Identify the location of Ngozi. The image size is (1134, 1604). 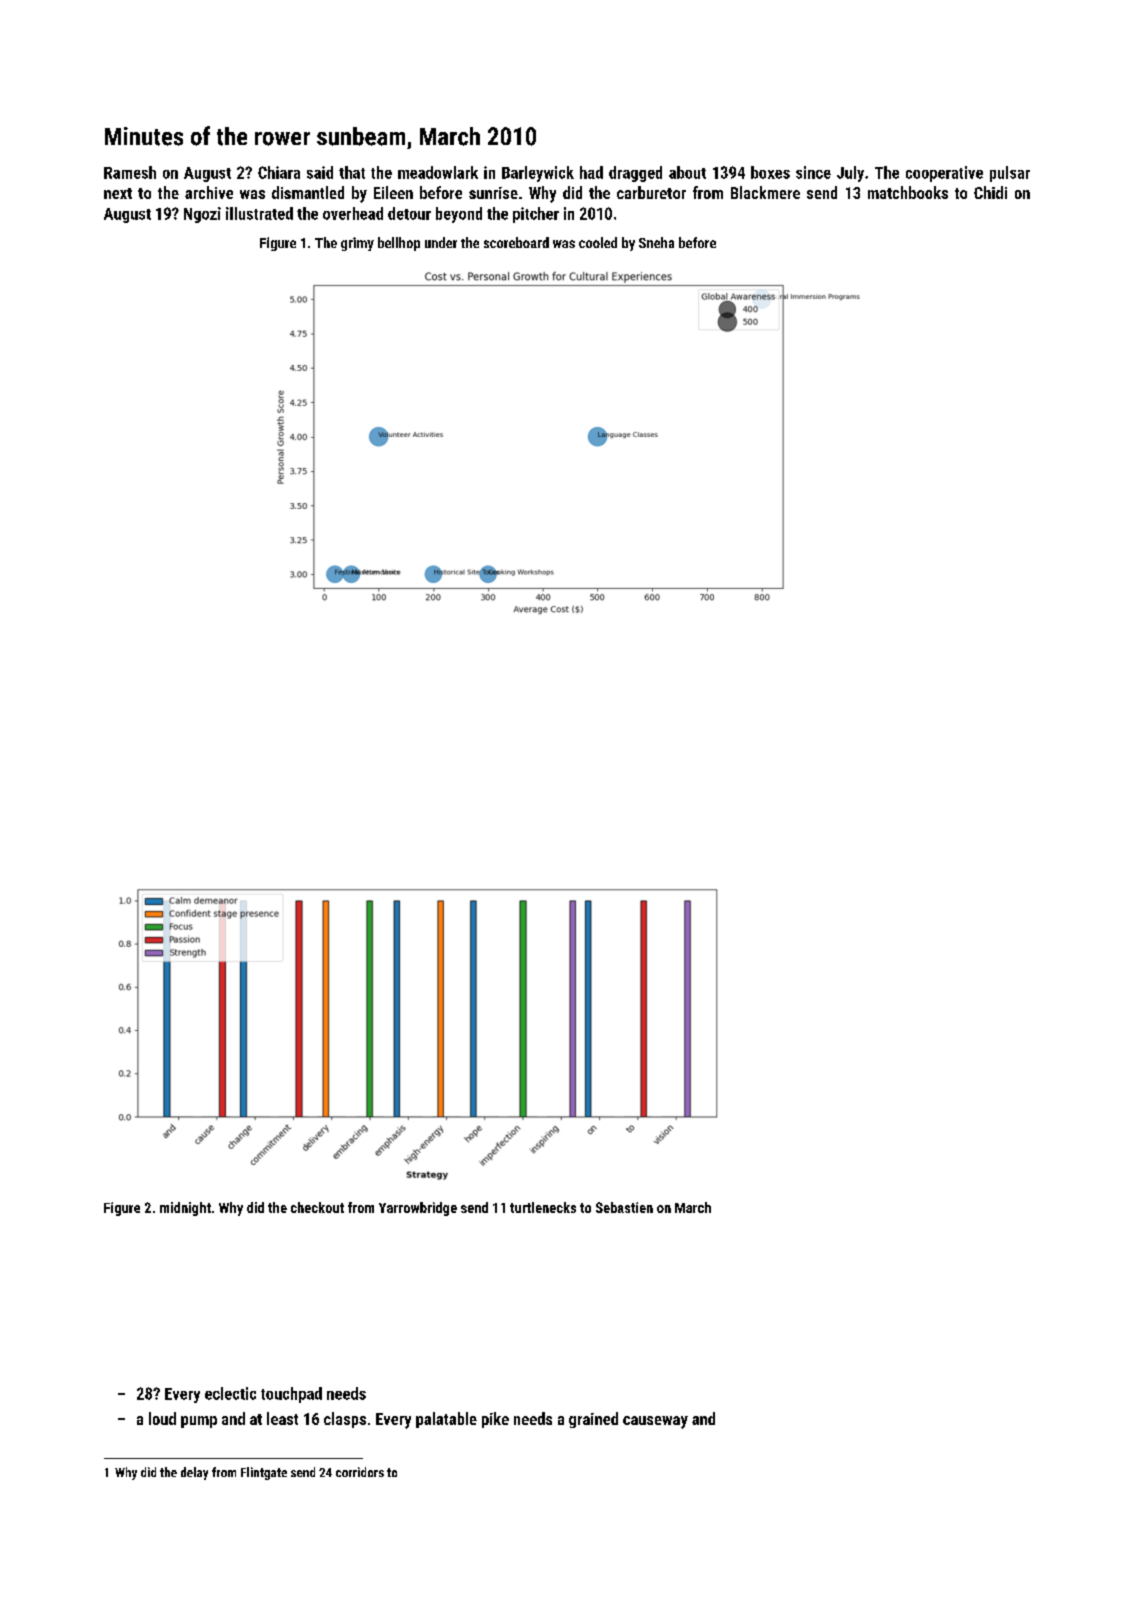
(202, 215).
